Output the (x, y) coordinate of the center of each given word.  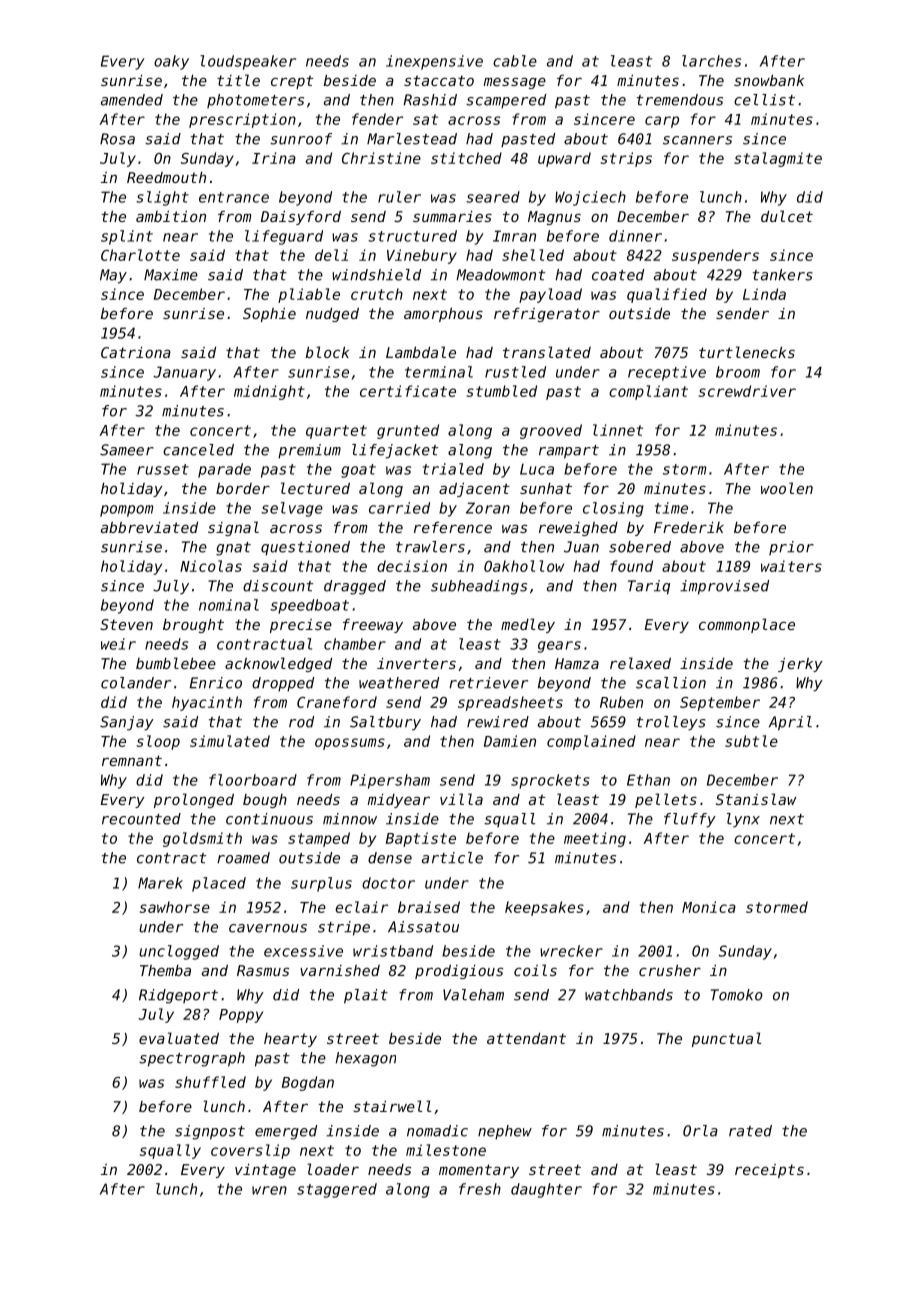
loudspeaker (248, 62)
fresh (480, 1189)
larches (711, 61)
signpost (210, 1132)
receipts (769, 1171)
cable (515, 61)
